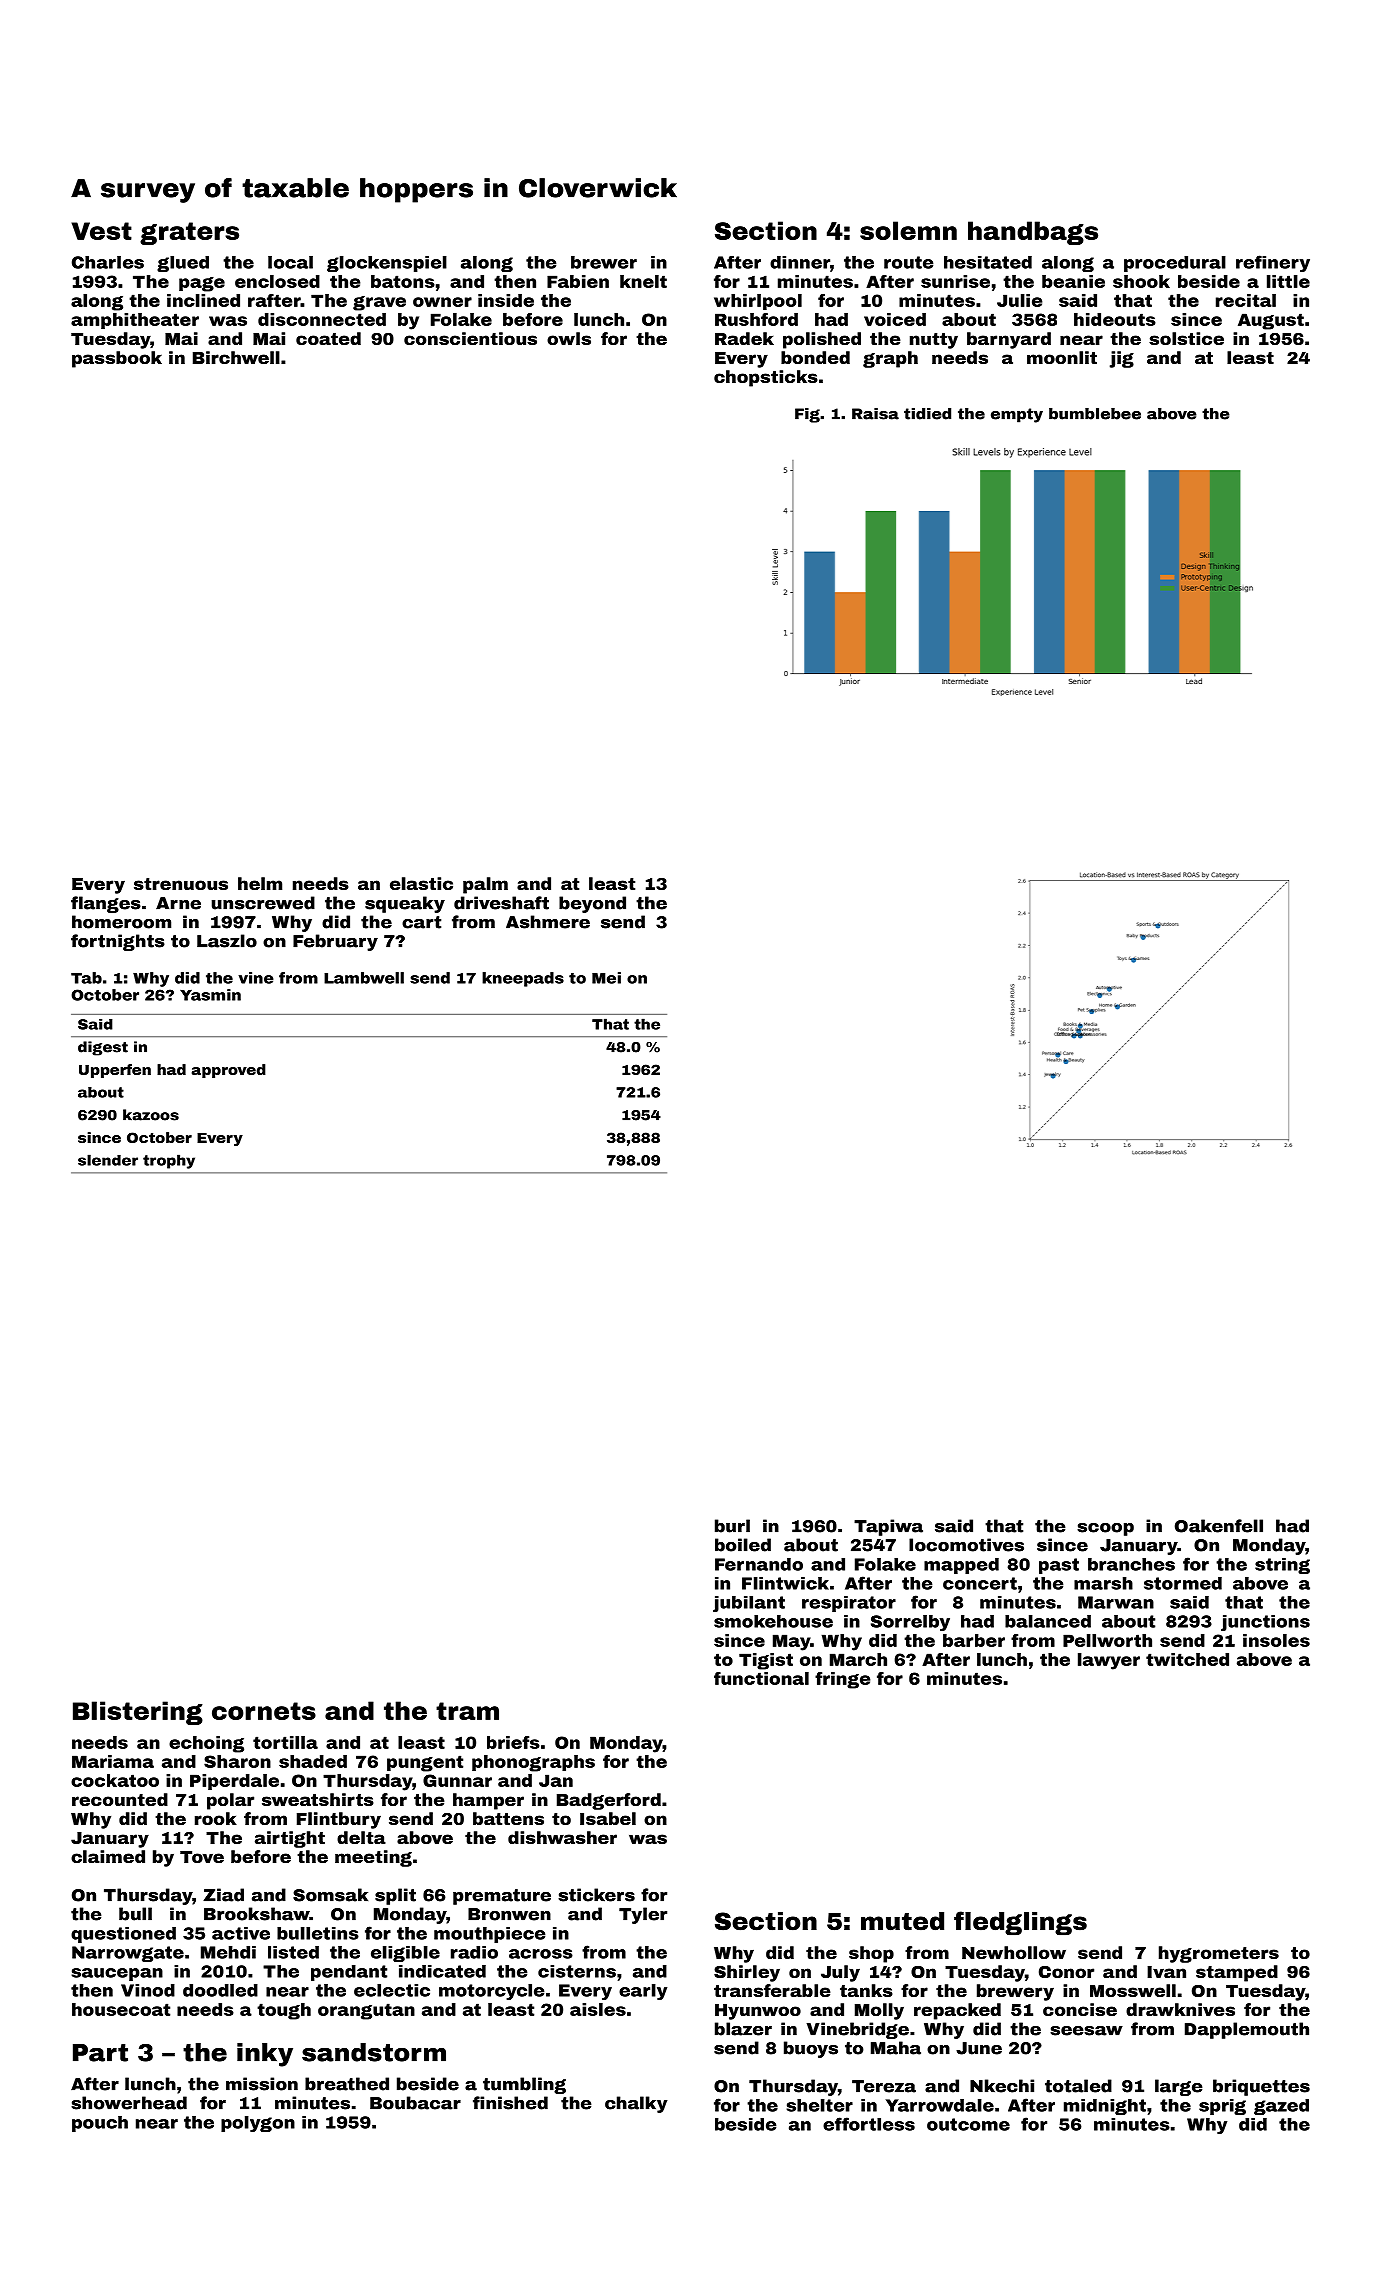 This page has height=2275, width=1381. I want to click on beyond, so click(592, 904).
